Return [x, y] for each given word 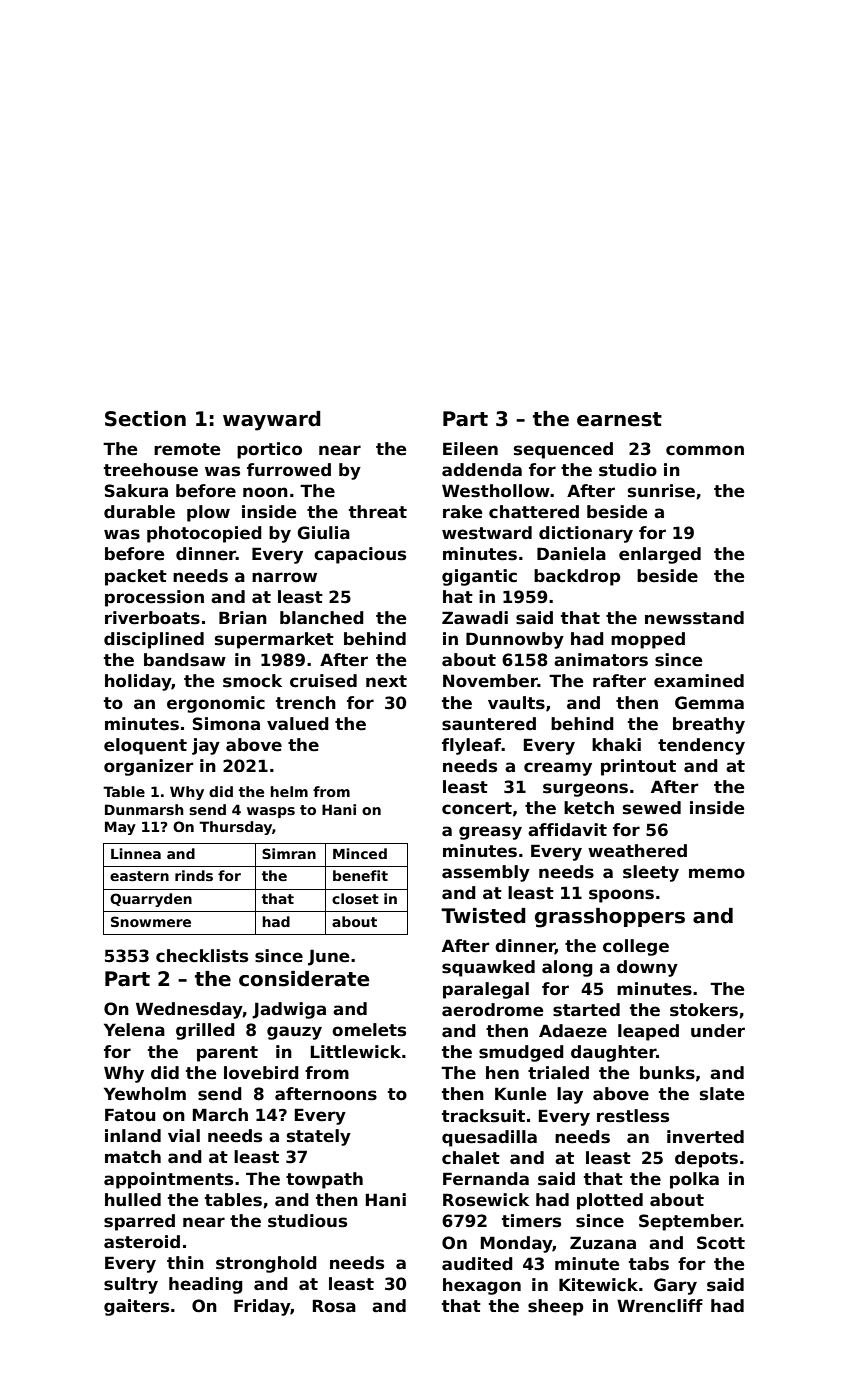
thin [185, 1262]
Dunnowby [515, 640]
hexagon [482, 1286]
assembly [486, 873]
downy [647, 968]
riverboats [152, 618]
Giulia [323, 533]
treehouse [151, 470]
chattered [534, 512]
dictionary [586, 534]
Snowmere [151, 921]
